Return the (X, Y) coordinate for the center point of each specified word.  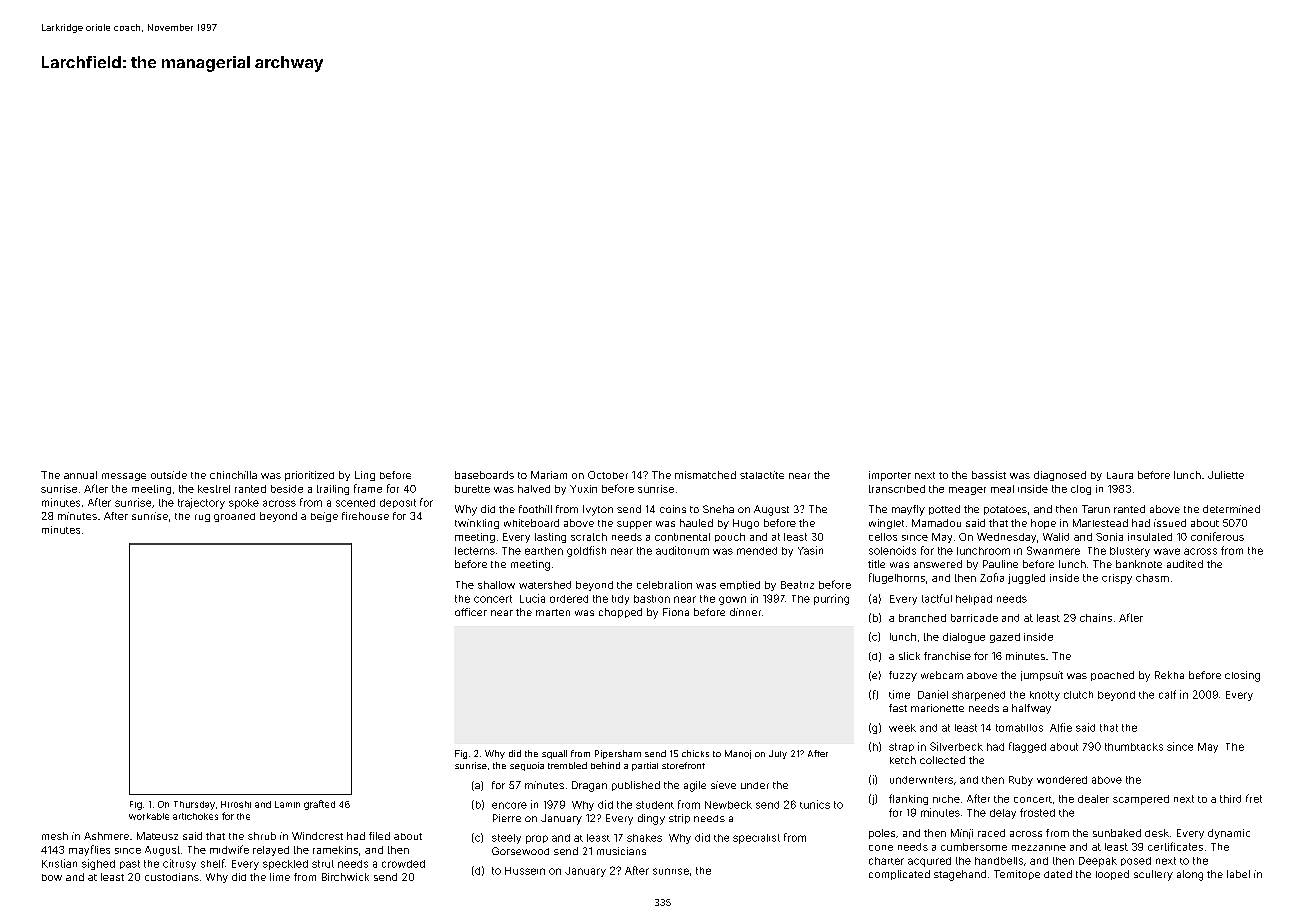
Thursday (194, 805)
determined (1231, 509)
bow (52, 877)
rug (202, 518)
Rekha (1169, 675)
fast (898, 708)
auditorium (682, 550)
